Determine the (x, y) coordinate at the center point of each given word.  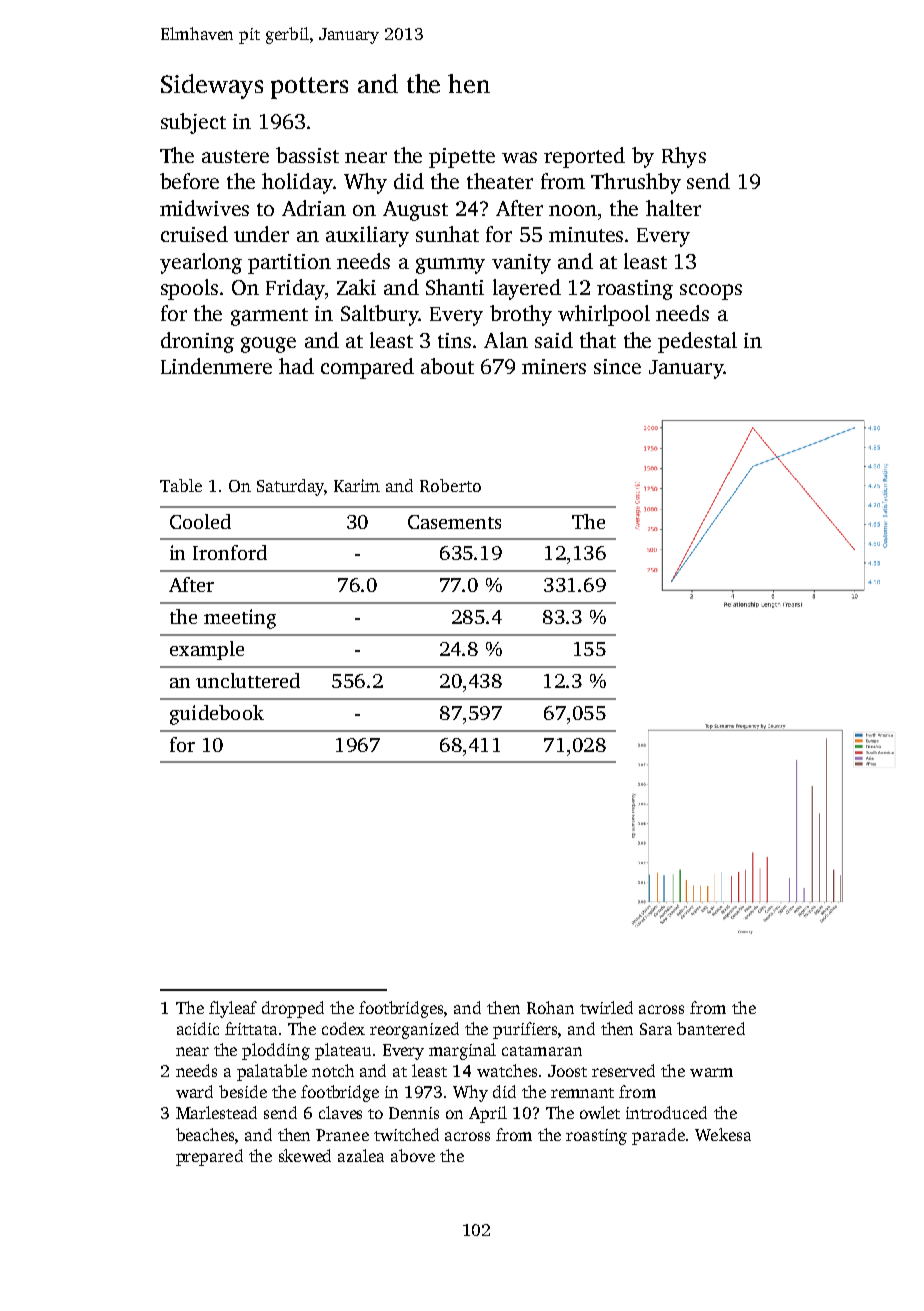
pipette (462, 158)
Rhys (684, 157)
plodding (276, 1051)
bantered (711, 1028)
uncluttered (248, 680)
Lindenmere (216, 366)
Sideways (212, 86)
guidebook (217, 715)
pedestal (697, 342)
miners (554, 366)
